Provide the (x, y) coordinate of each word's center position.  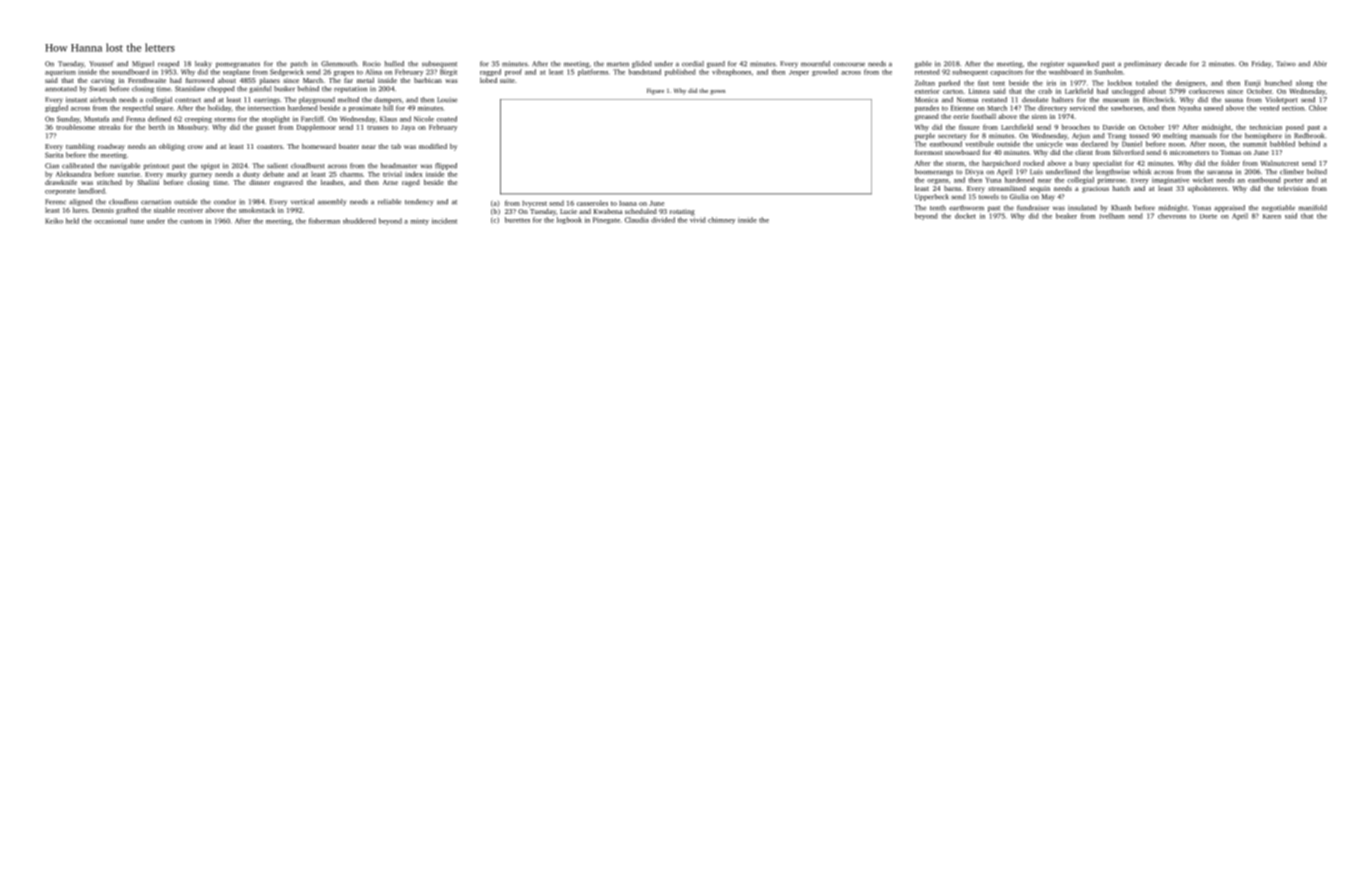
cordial (693, 64)
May (1048, 197)
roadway (111, 147)
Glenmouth (339, 64)
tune (137, 221)
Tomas (1230, 152)
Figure (655, 91)
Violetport (1281, 100)
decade (1176, 64)
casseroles (592, 203)
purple (925, 136)
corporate (60, 192)
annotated (61, 89)
